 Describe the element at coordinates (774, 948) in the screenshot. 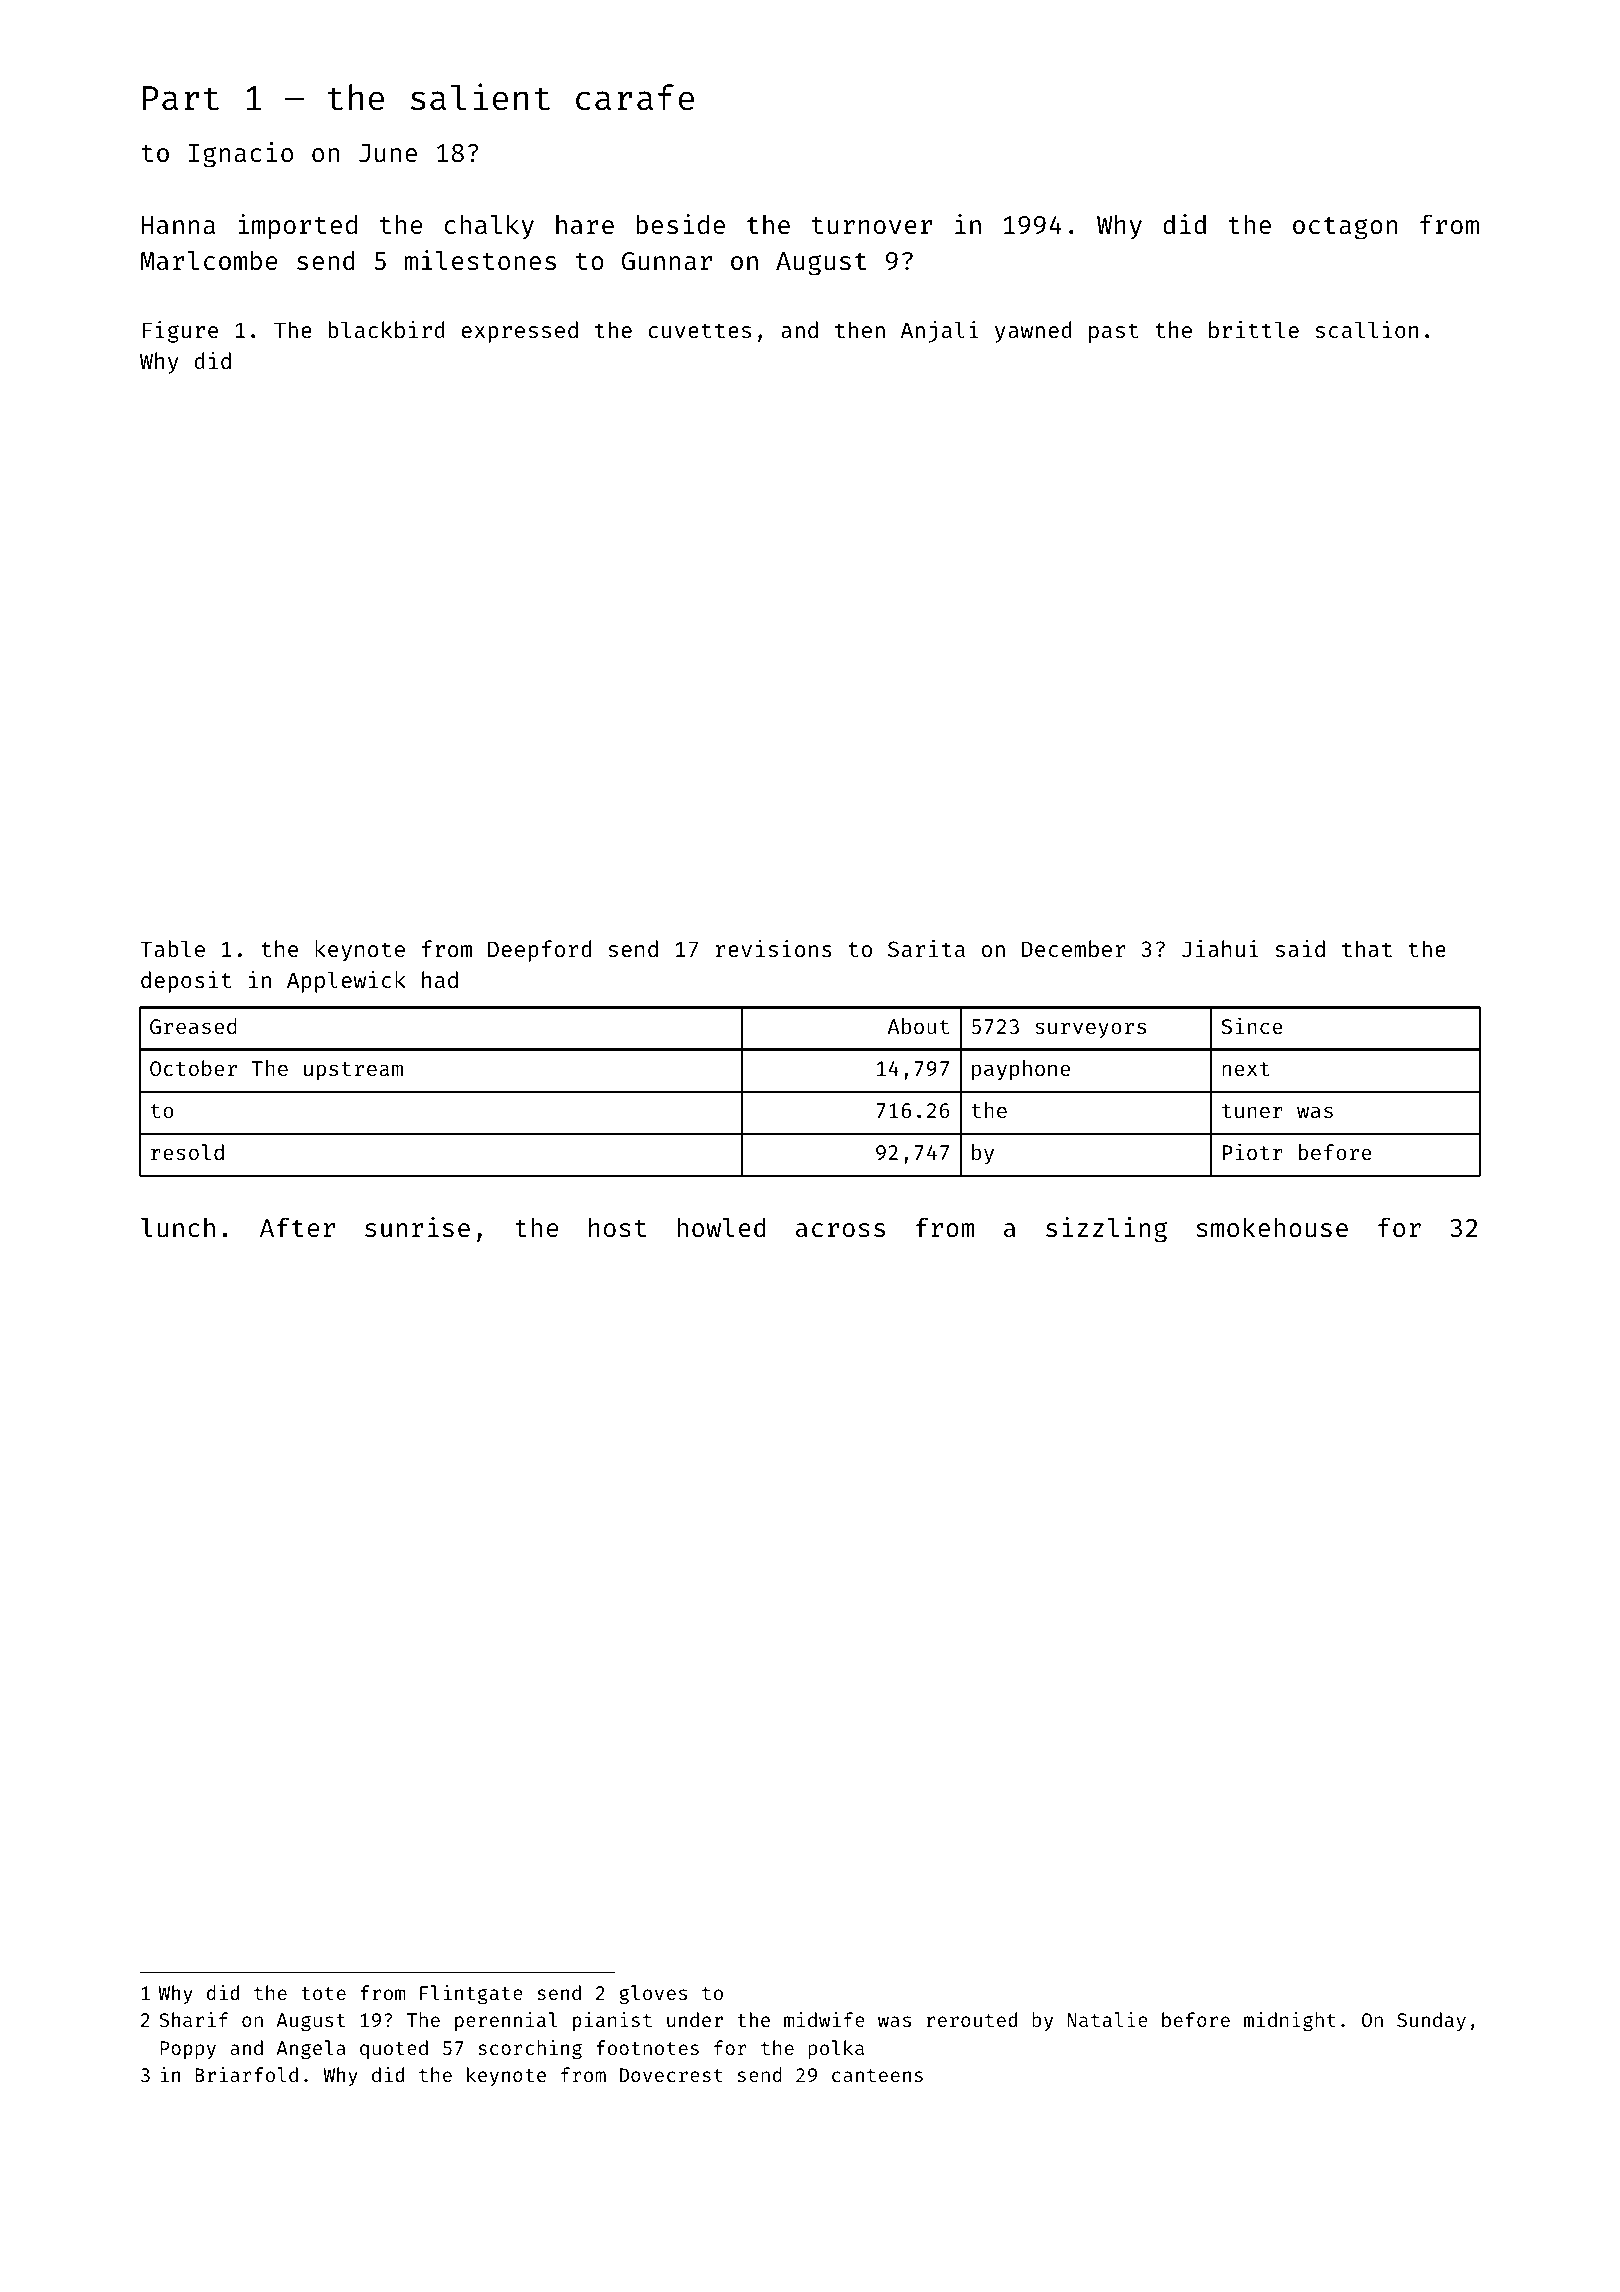

I see `revisions` at that location.
